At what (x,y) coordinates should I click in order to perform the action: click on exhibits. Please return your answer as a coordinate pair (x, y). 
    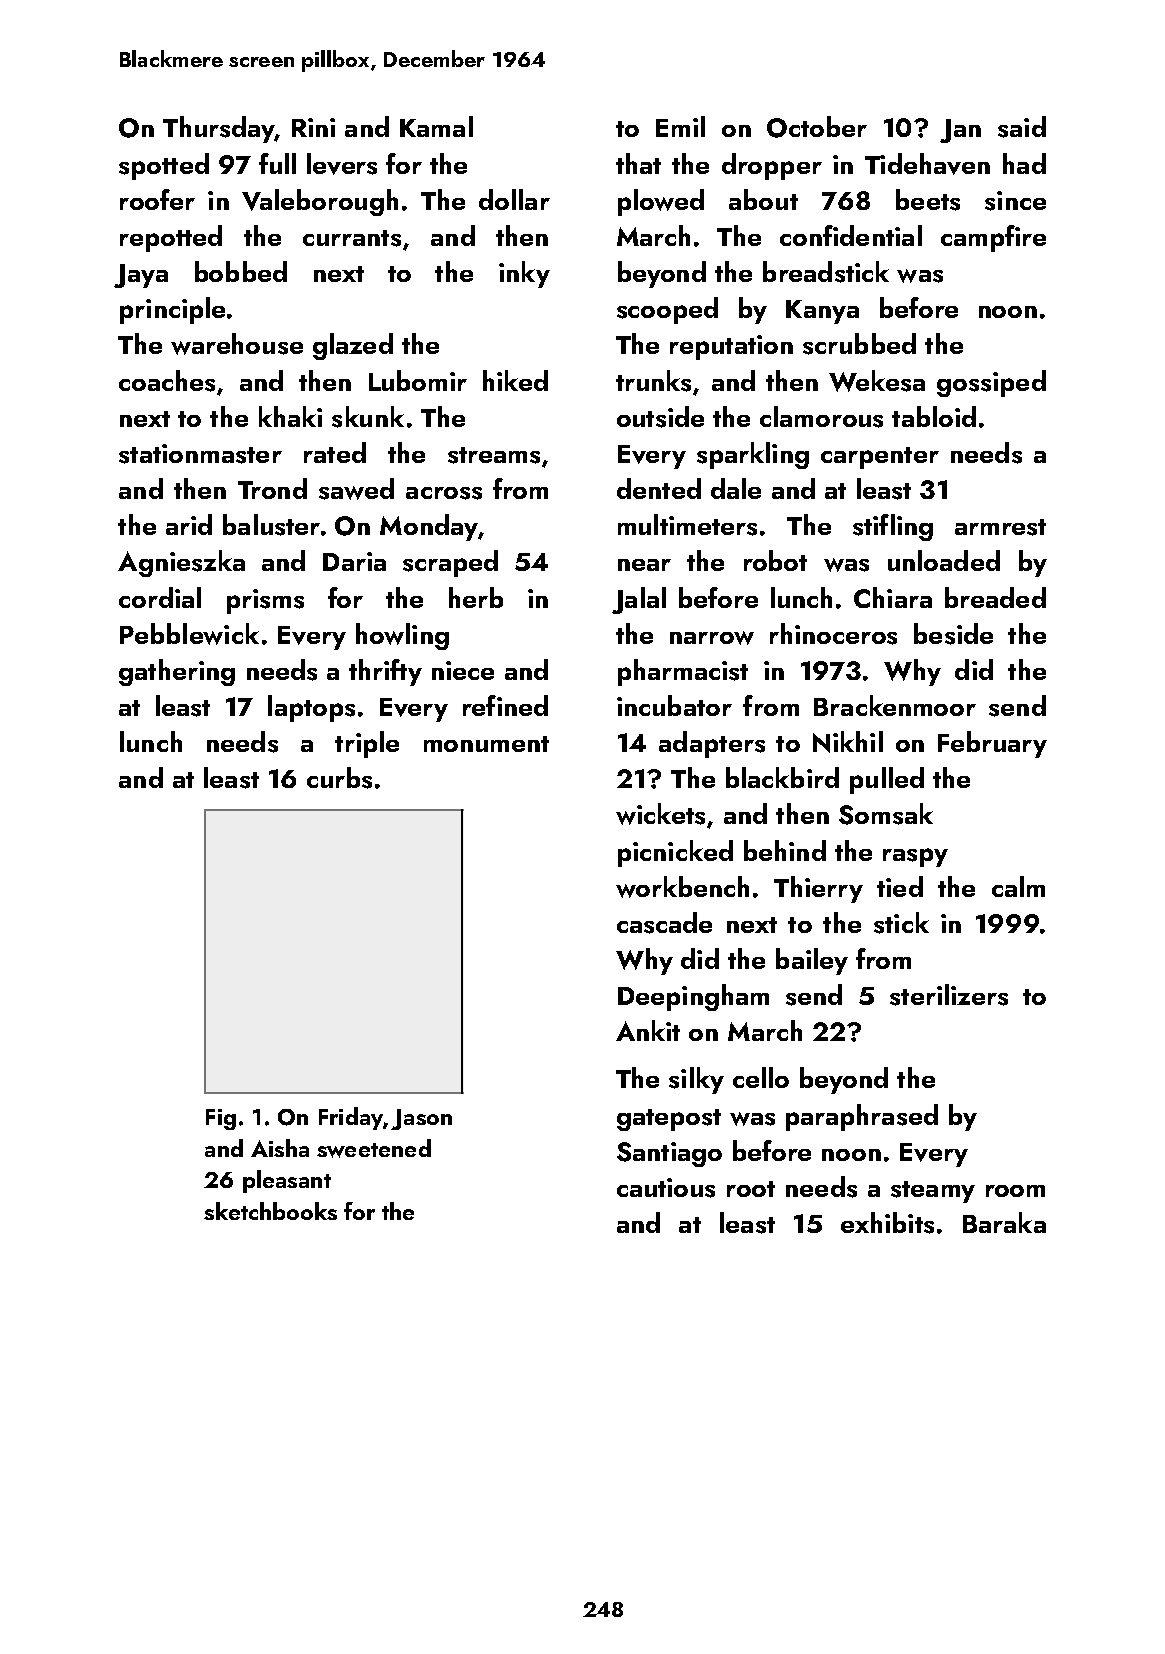
    Looking at the image, I should click on (887, 1223).
